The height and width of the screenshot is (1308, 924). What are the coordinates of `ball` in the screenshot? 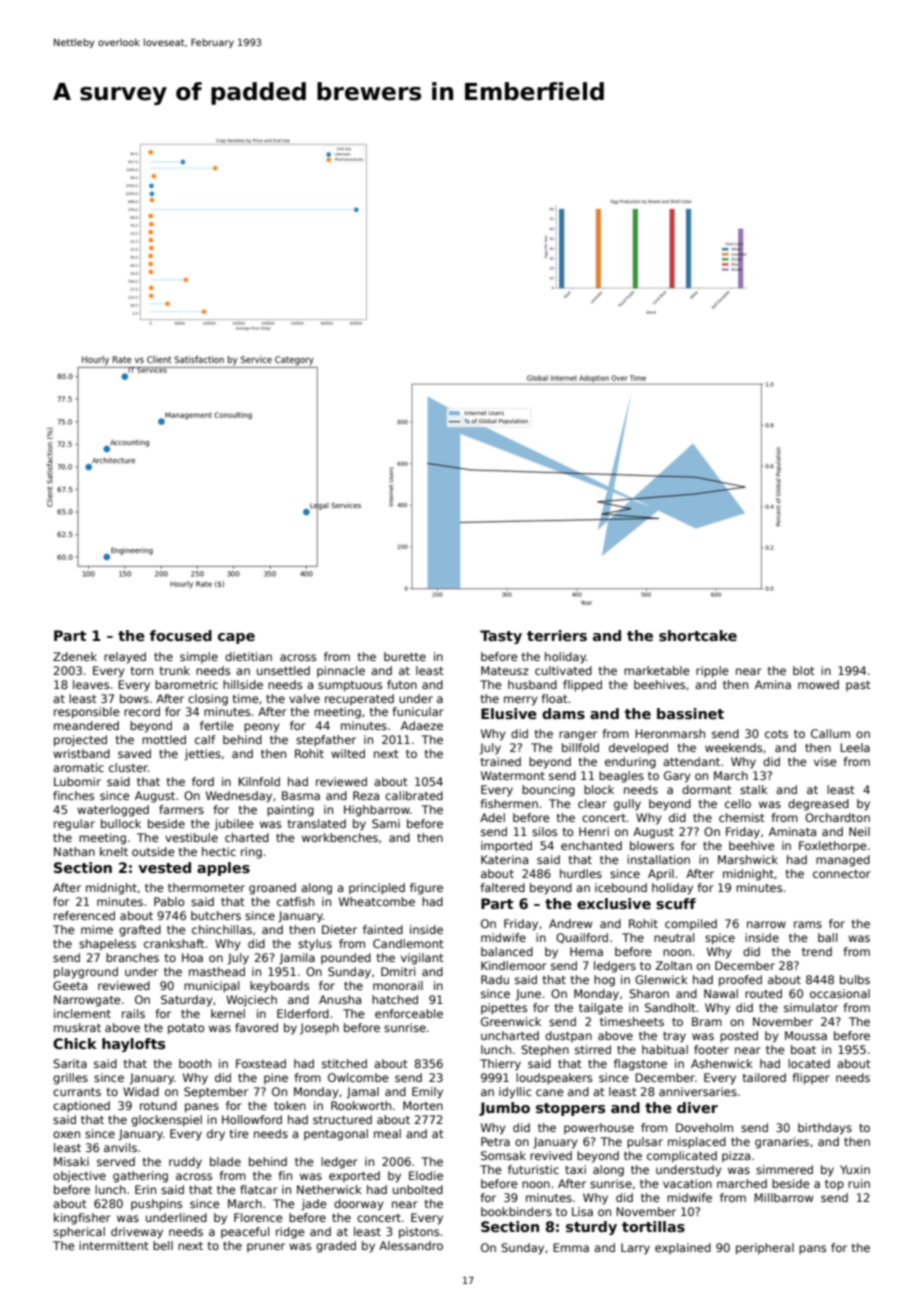 It's located at (827, 937).
